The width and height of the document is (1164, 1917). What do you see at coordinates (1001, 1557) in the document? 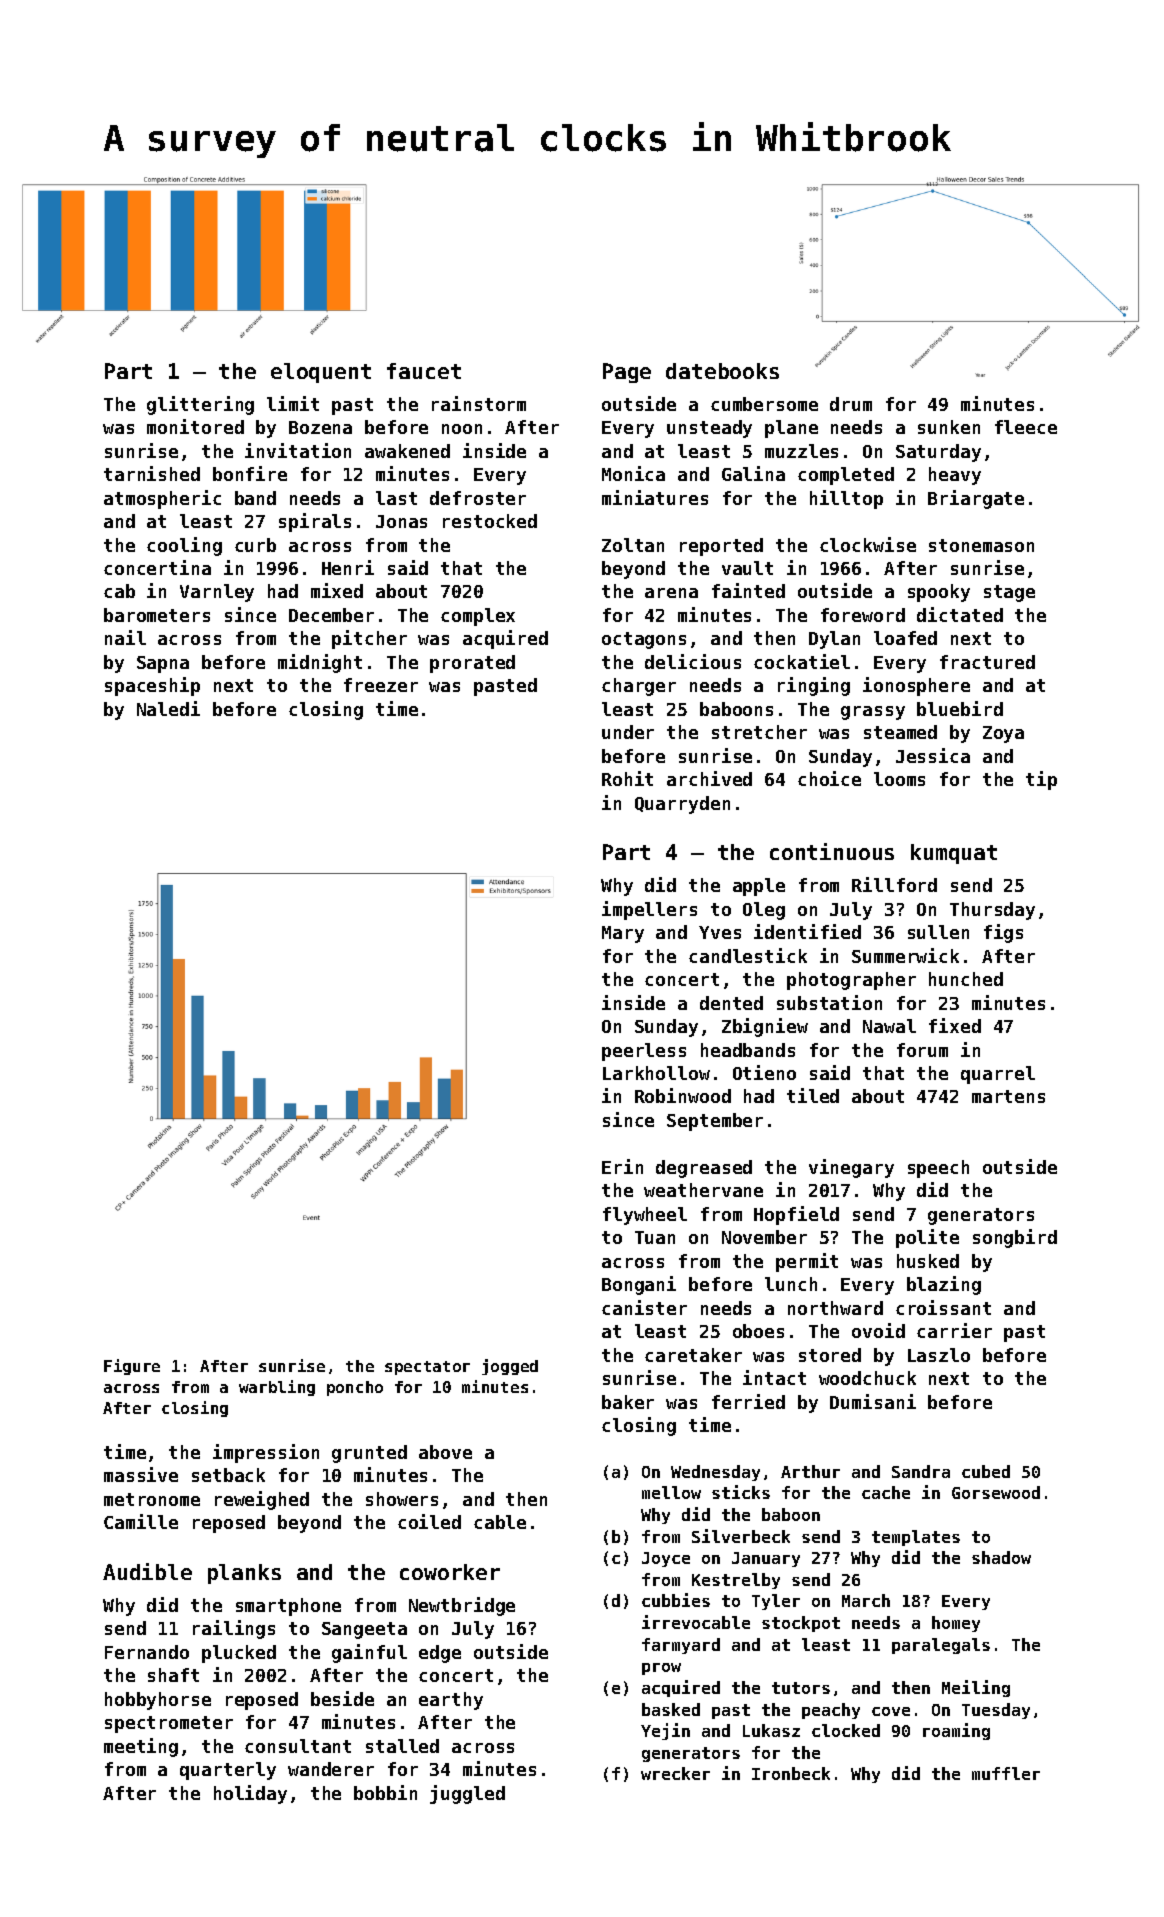
I see `shadow` at bounding box center [1001, 1557].
